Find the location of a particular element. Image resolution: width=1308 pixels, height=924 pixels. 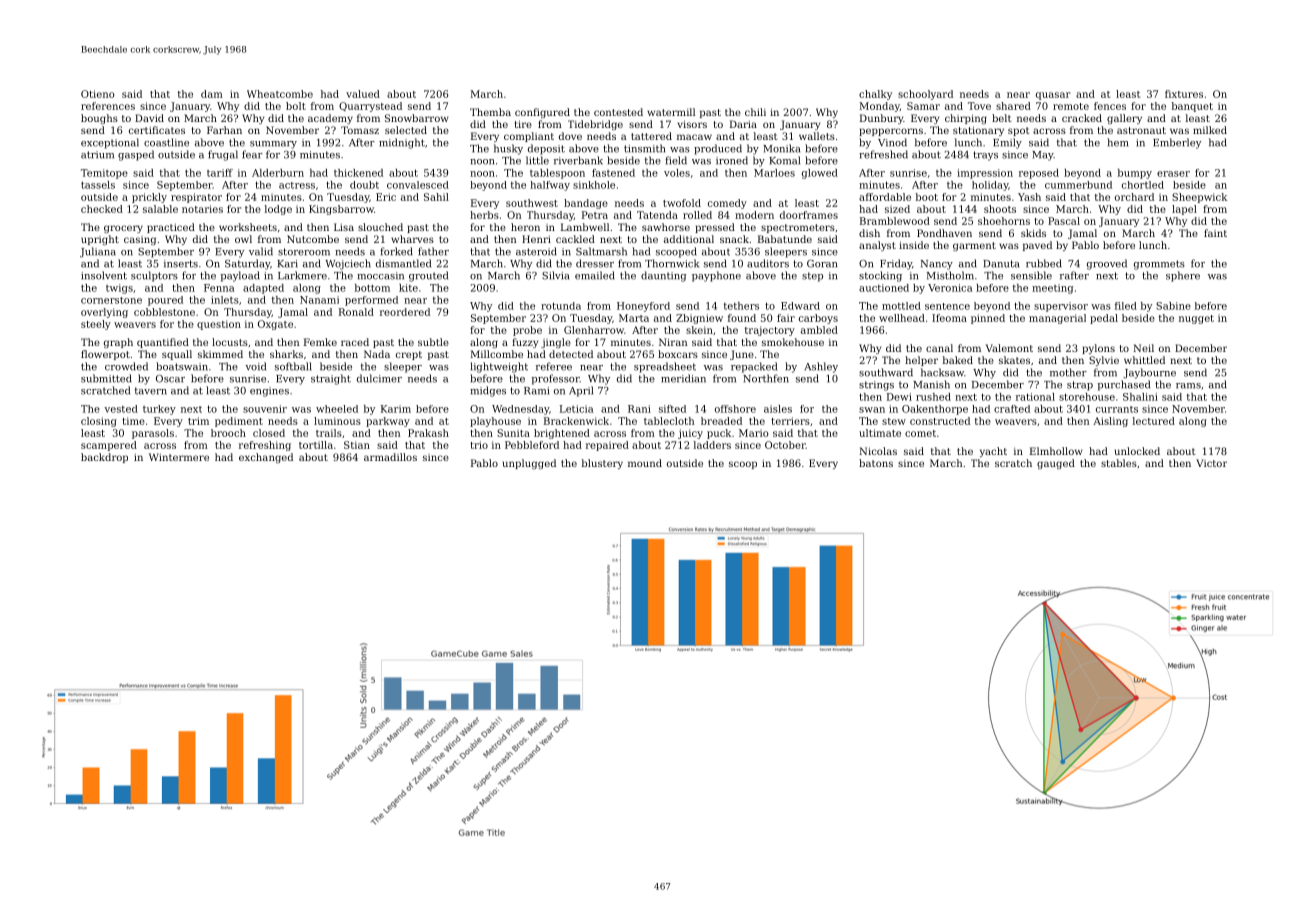

trails is located at coordinates (329, 433).
